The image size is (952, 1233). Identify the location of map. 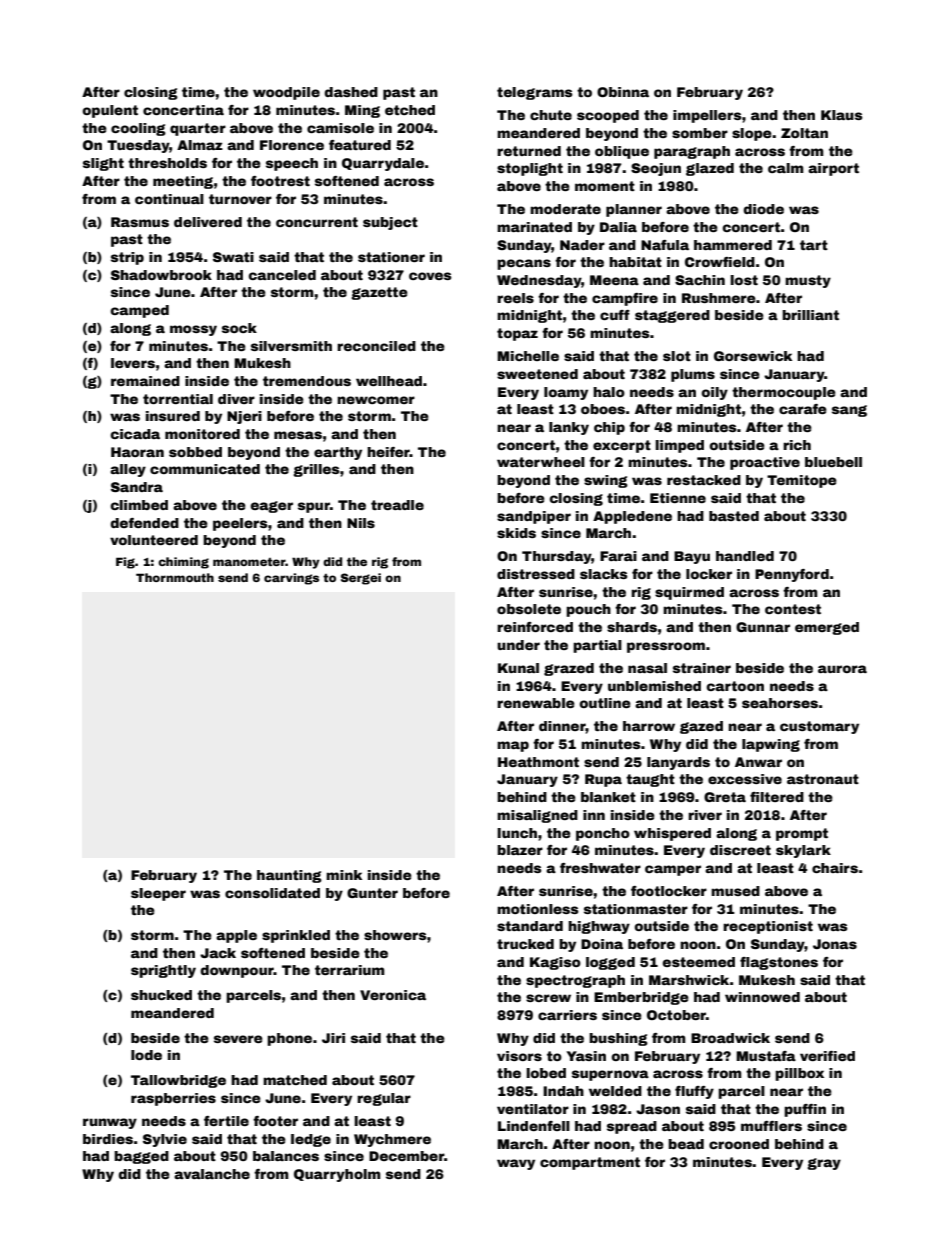
(513, 746).
